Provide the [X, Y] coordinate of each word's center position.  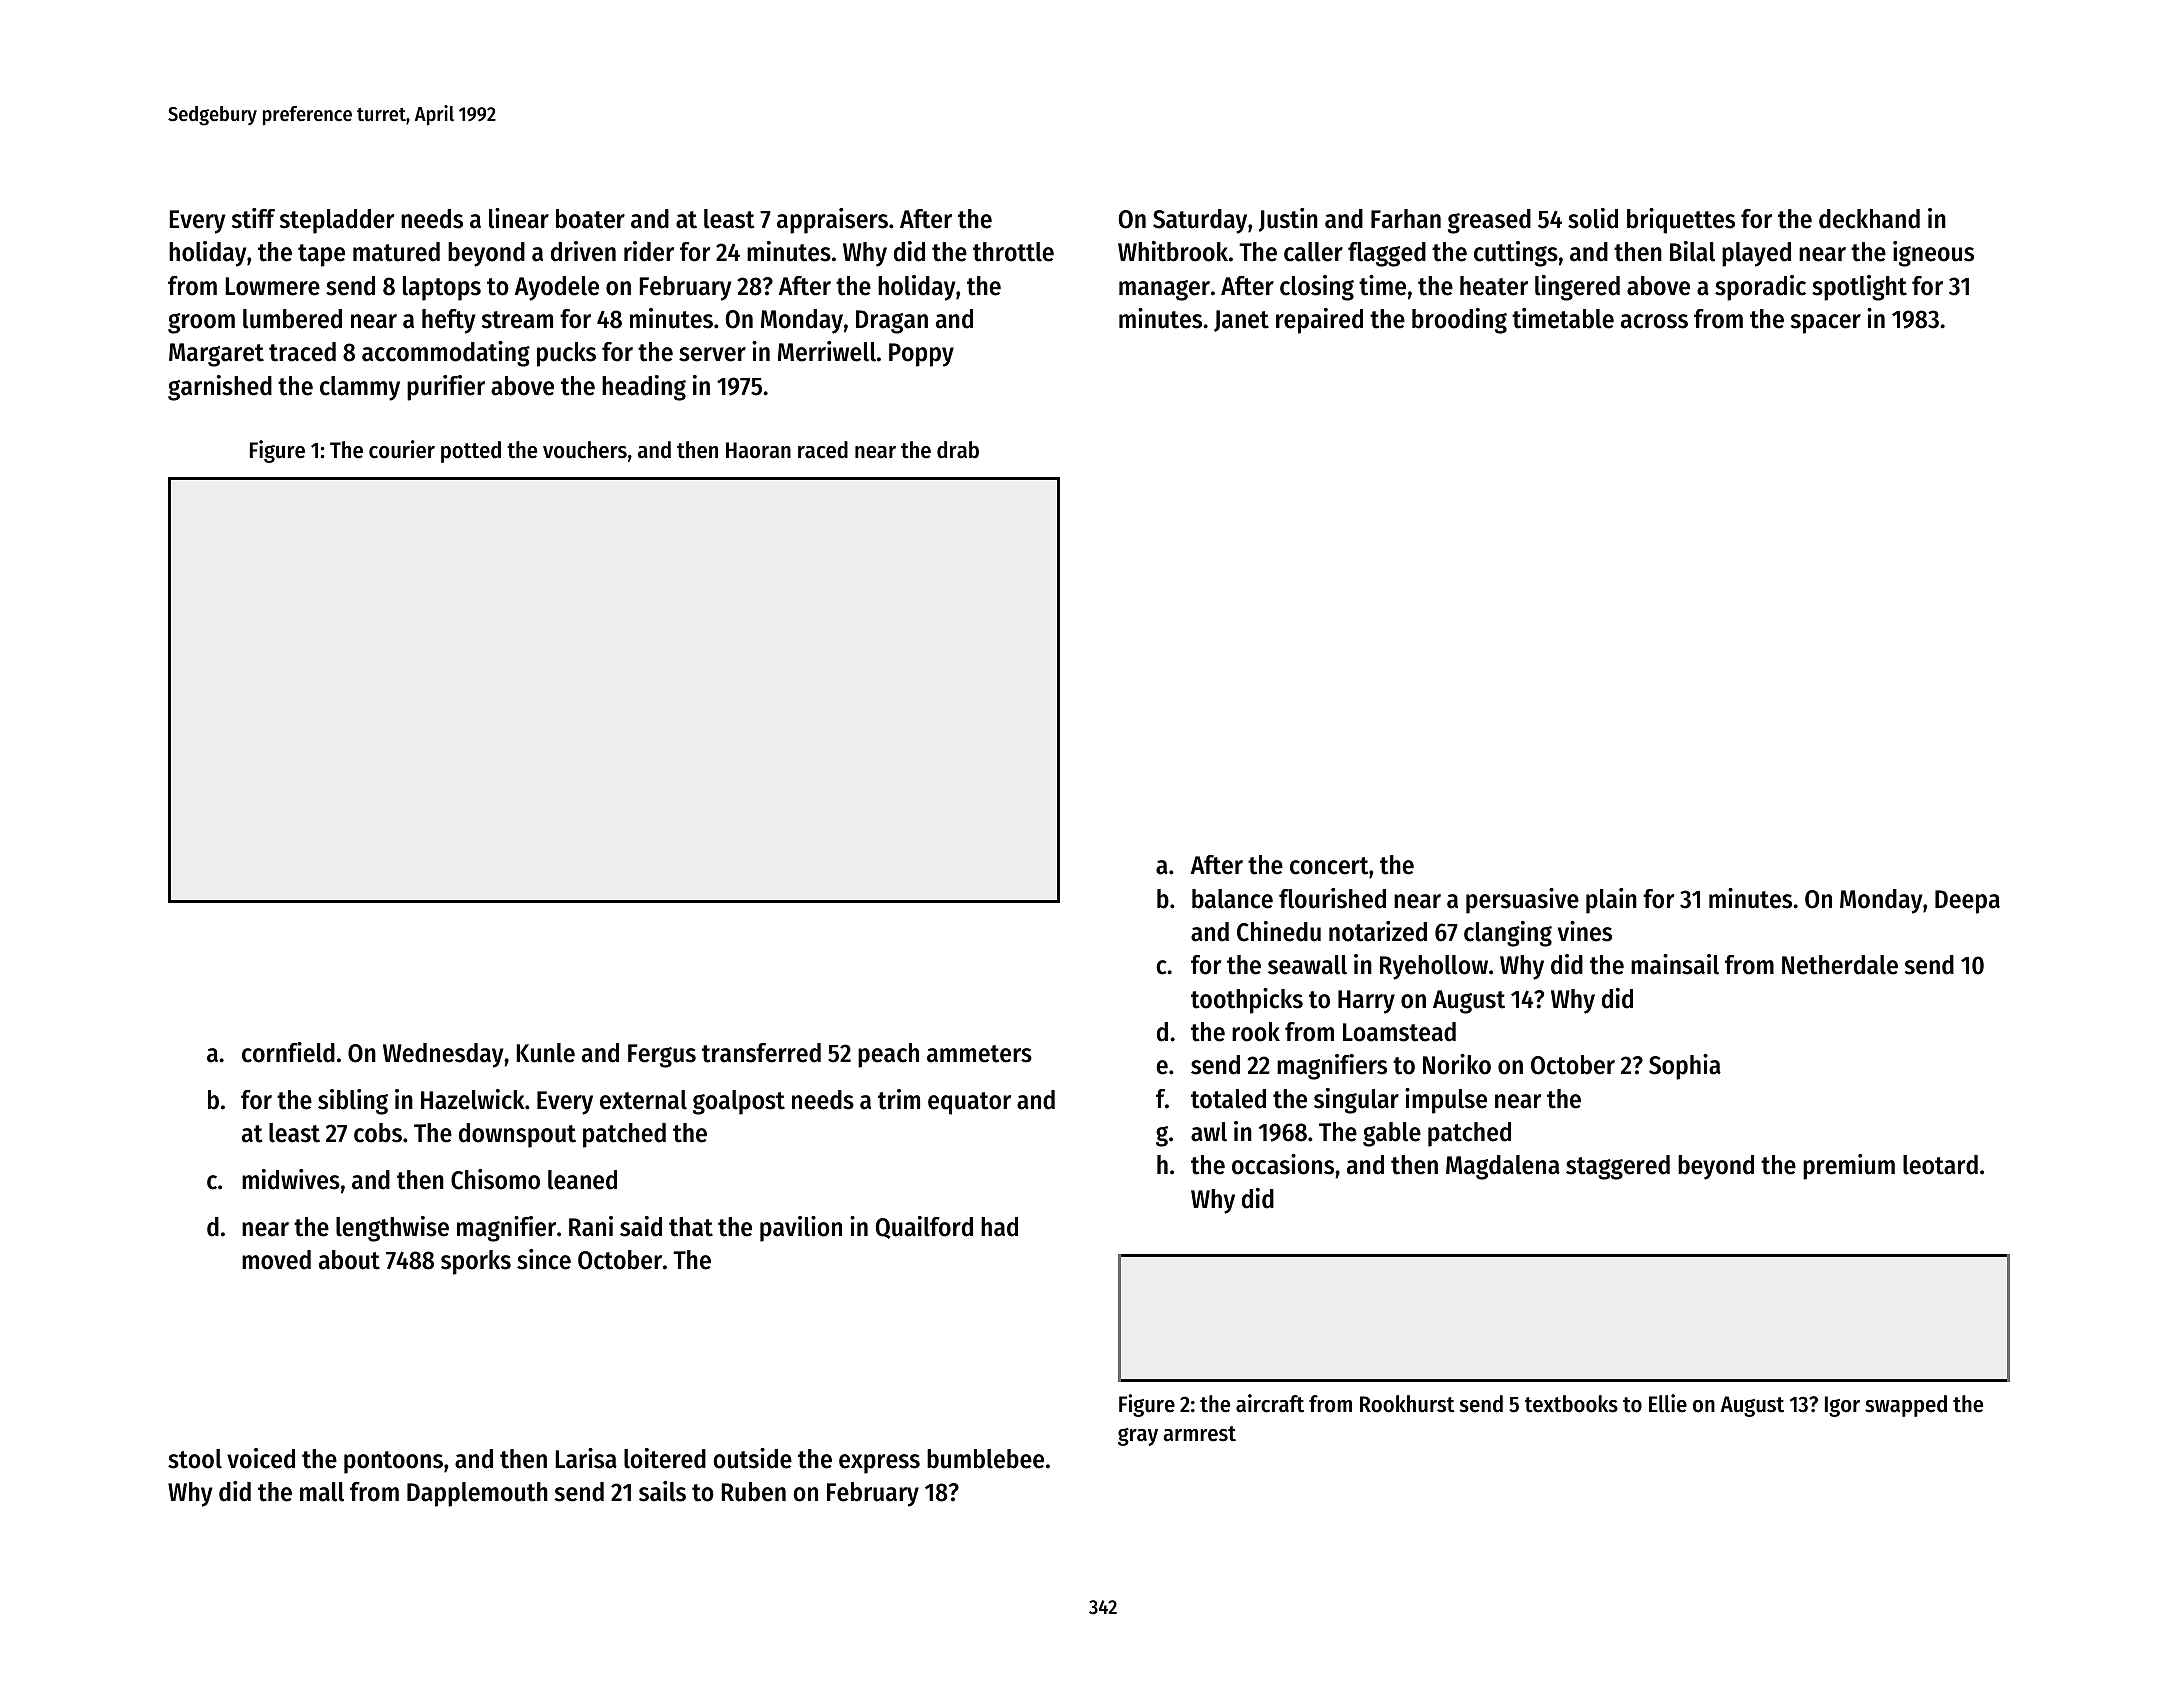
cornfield [288, 1052]
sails [662, 1491]
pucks [566, 354]
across [1654, 321]
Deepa [1967, 902]
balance [1232, 899]
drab [958, 450]
